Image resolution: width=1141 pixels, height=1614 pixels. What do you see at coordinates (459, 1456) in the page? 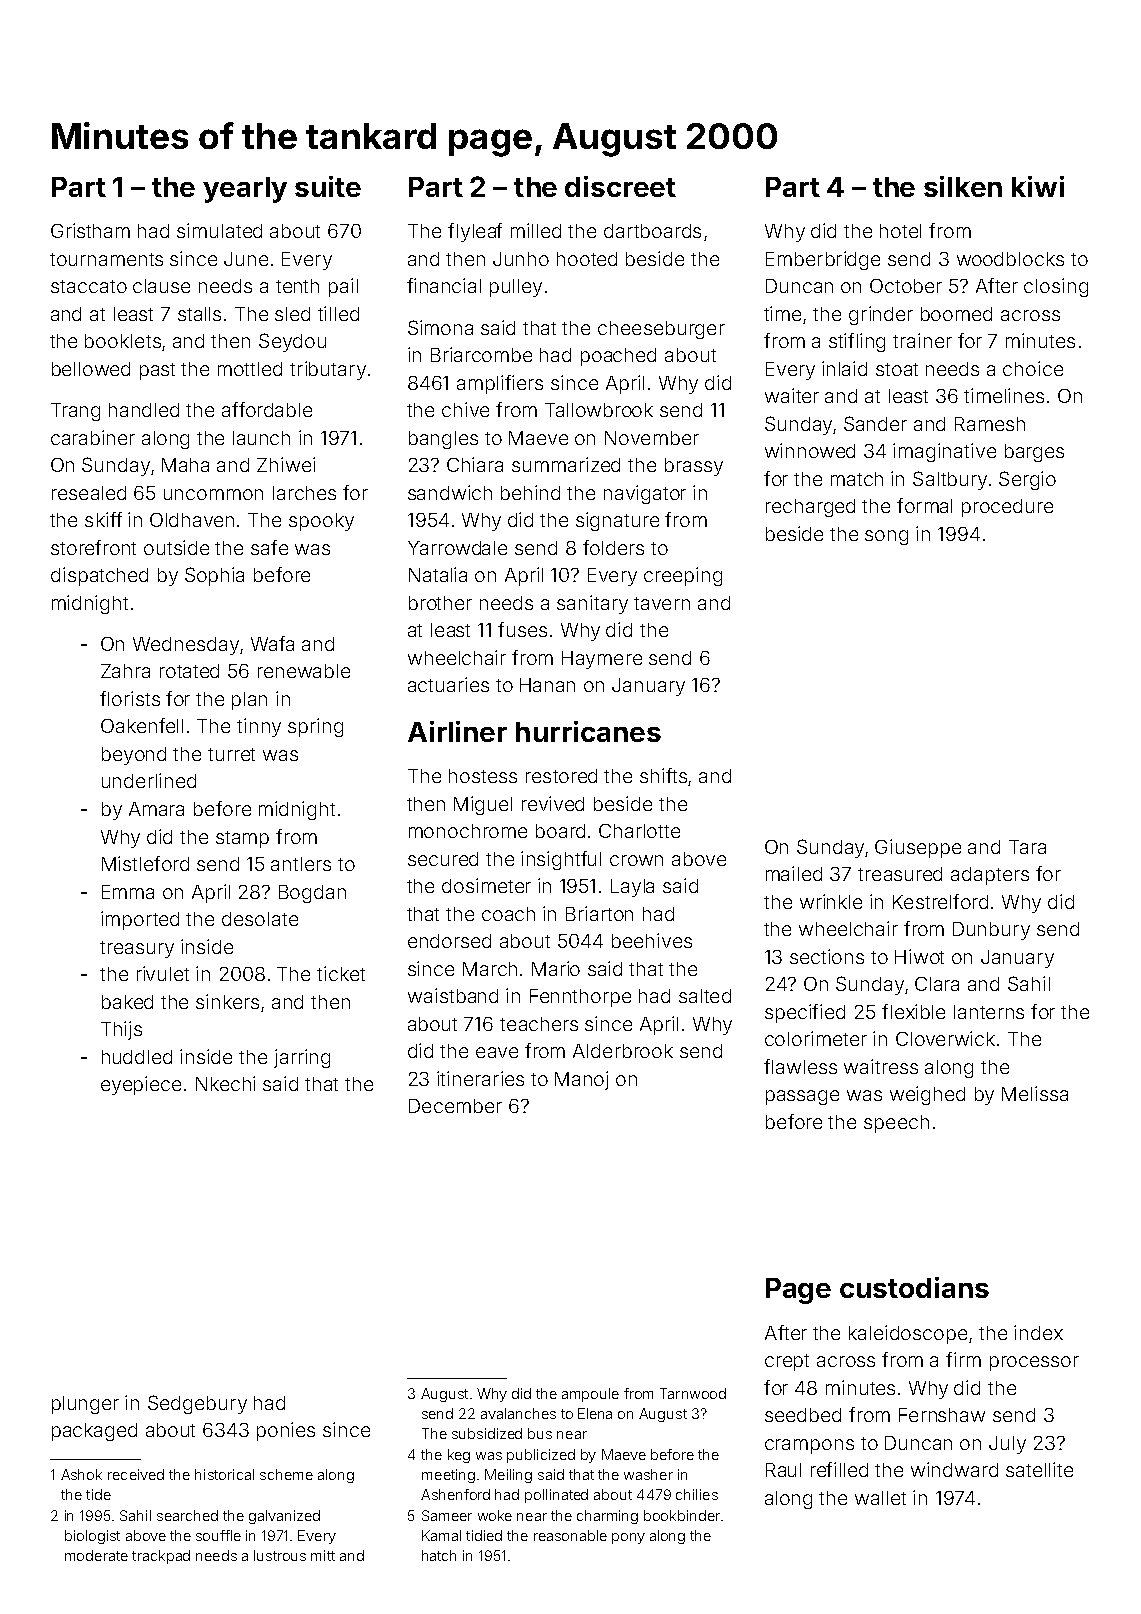
I see `keg` at bounding box center [459, 1456].
